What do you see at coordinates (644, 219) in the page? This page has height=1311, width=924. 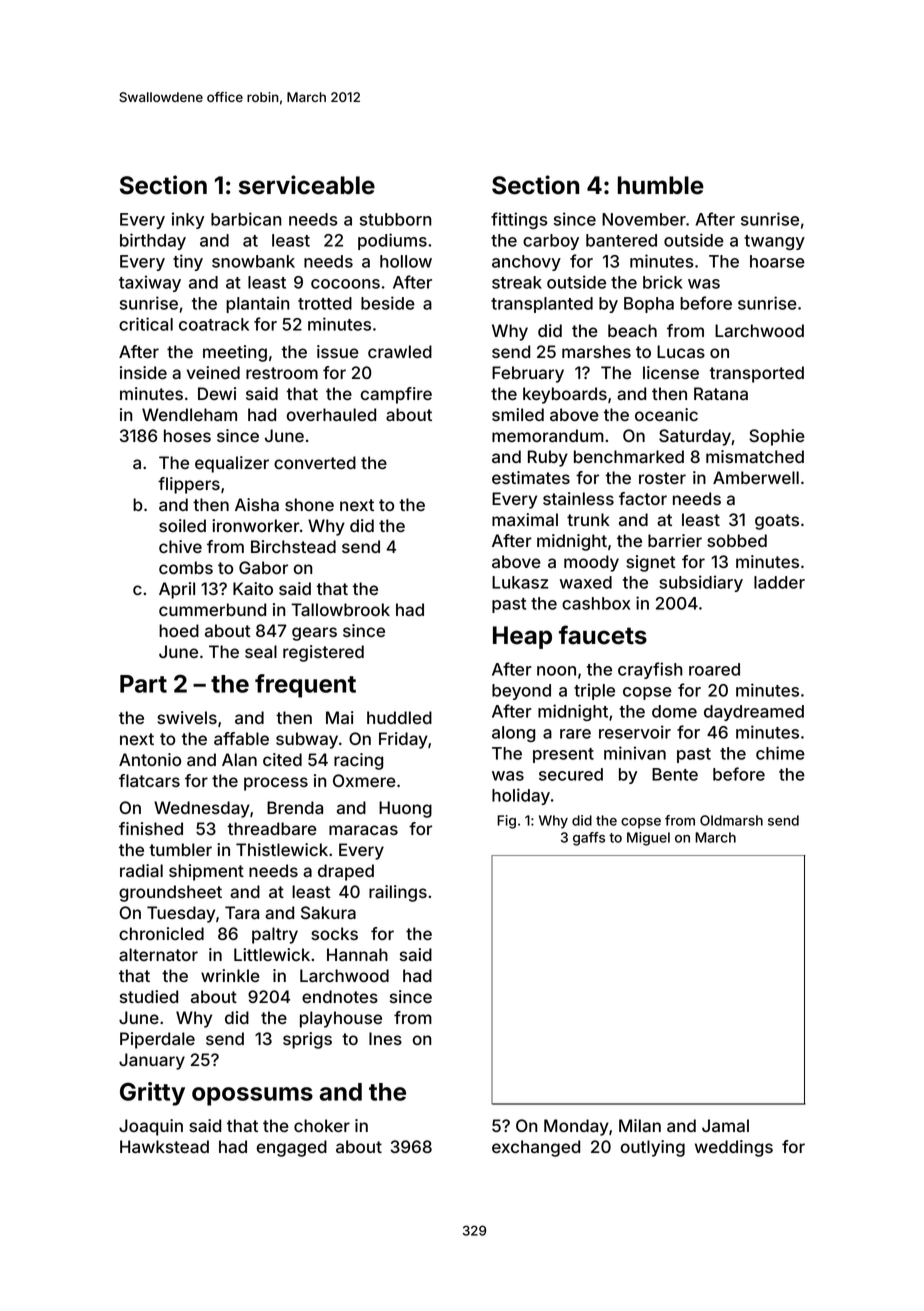 I see `November` at bounding box center [644, 219].
